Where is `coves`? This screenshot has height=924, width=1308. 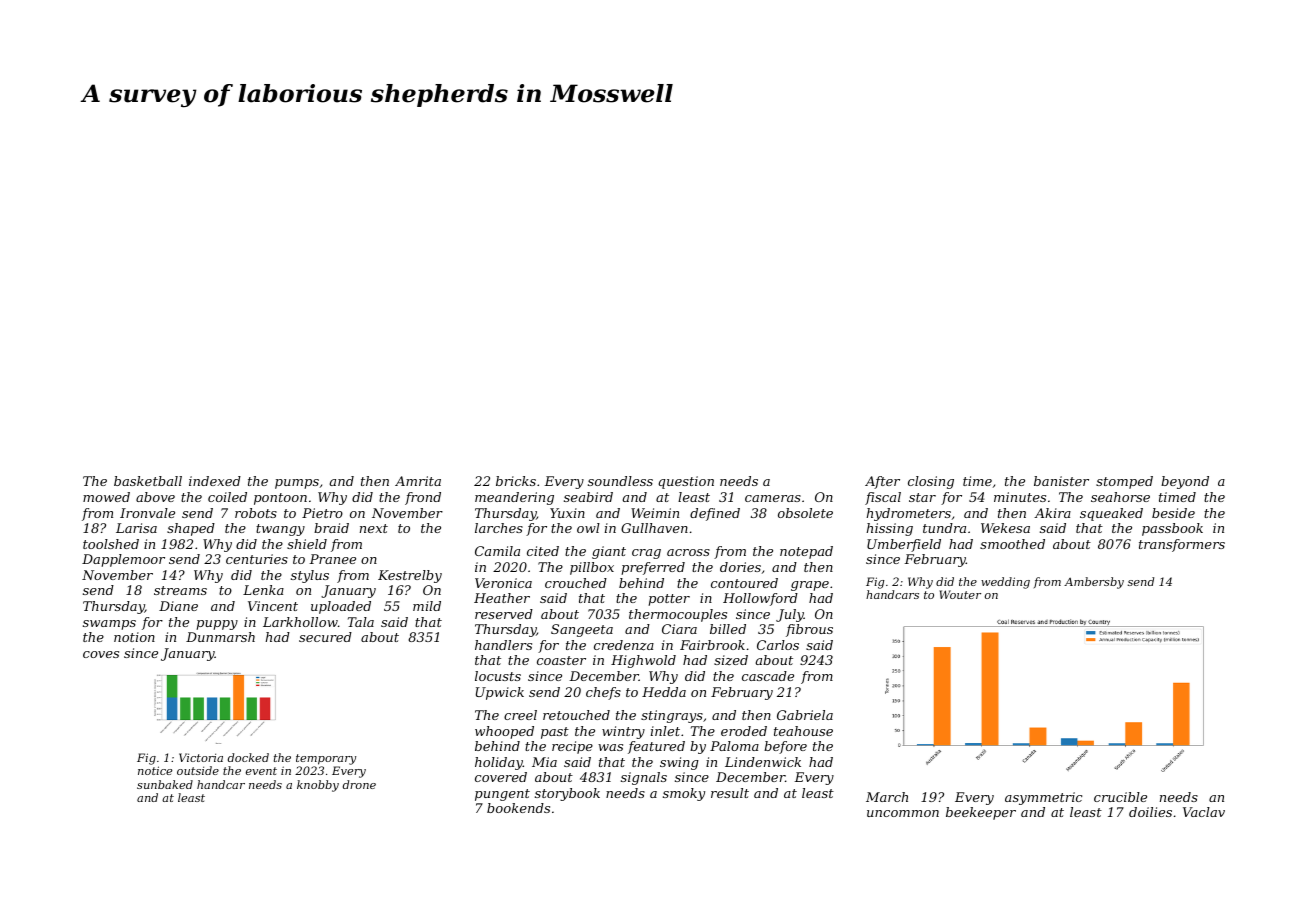 coves is located at coordinates (101, 654).
